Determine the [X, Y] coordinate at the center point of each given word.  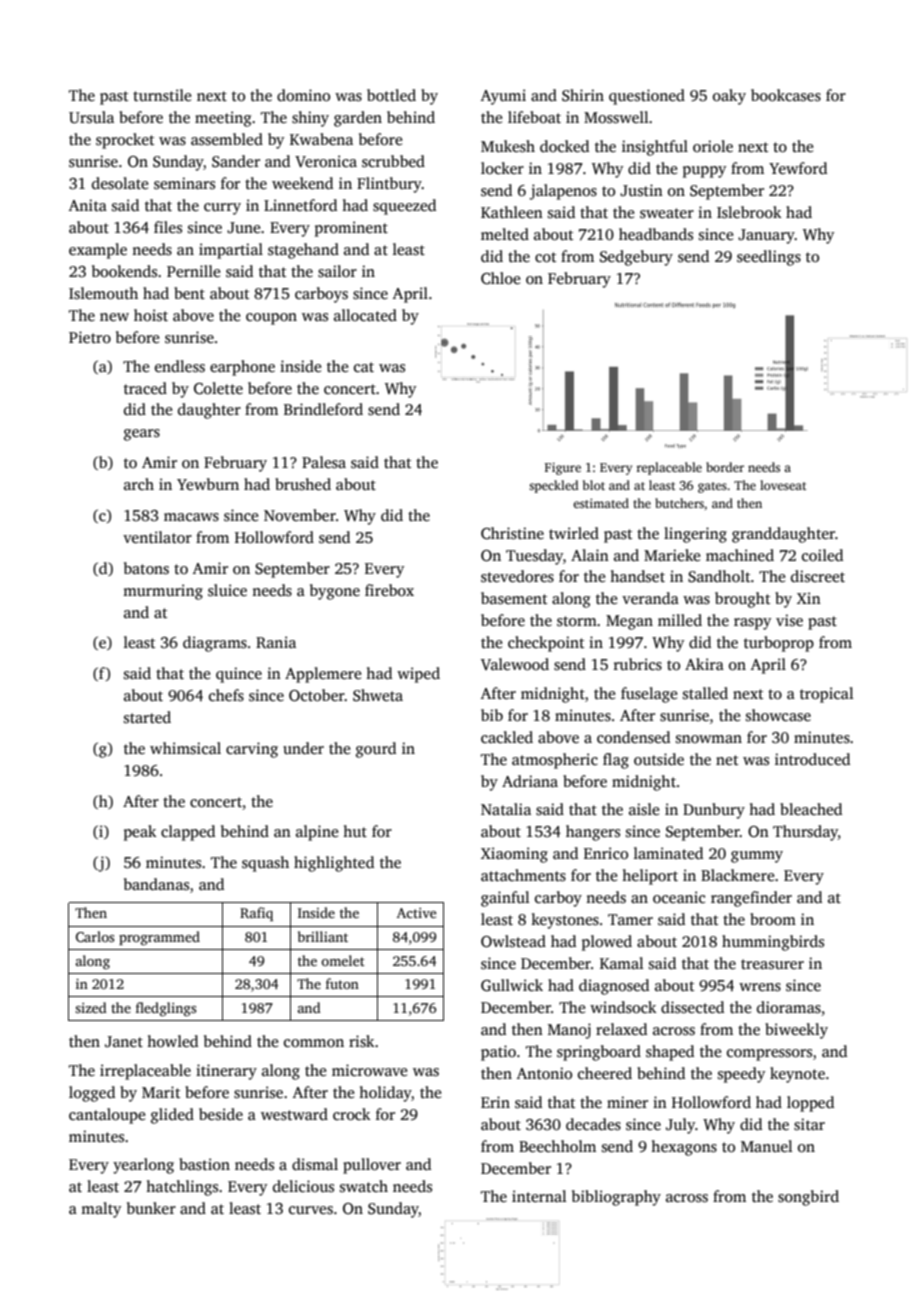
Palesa [324, 462]
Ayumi [503, 97]
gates [712, 487]
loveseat [783, 485]
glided [172, 1116]
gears [142, 435]
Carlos [95, 936]
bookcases [786, 95]
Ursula [91, 117]
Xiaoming [514, 855]
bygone [335, 592]
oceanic [679, 897]
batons [146, 568]
